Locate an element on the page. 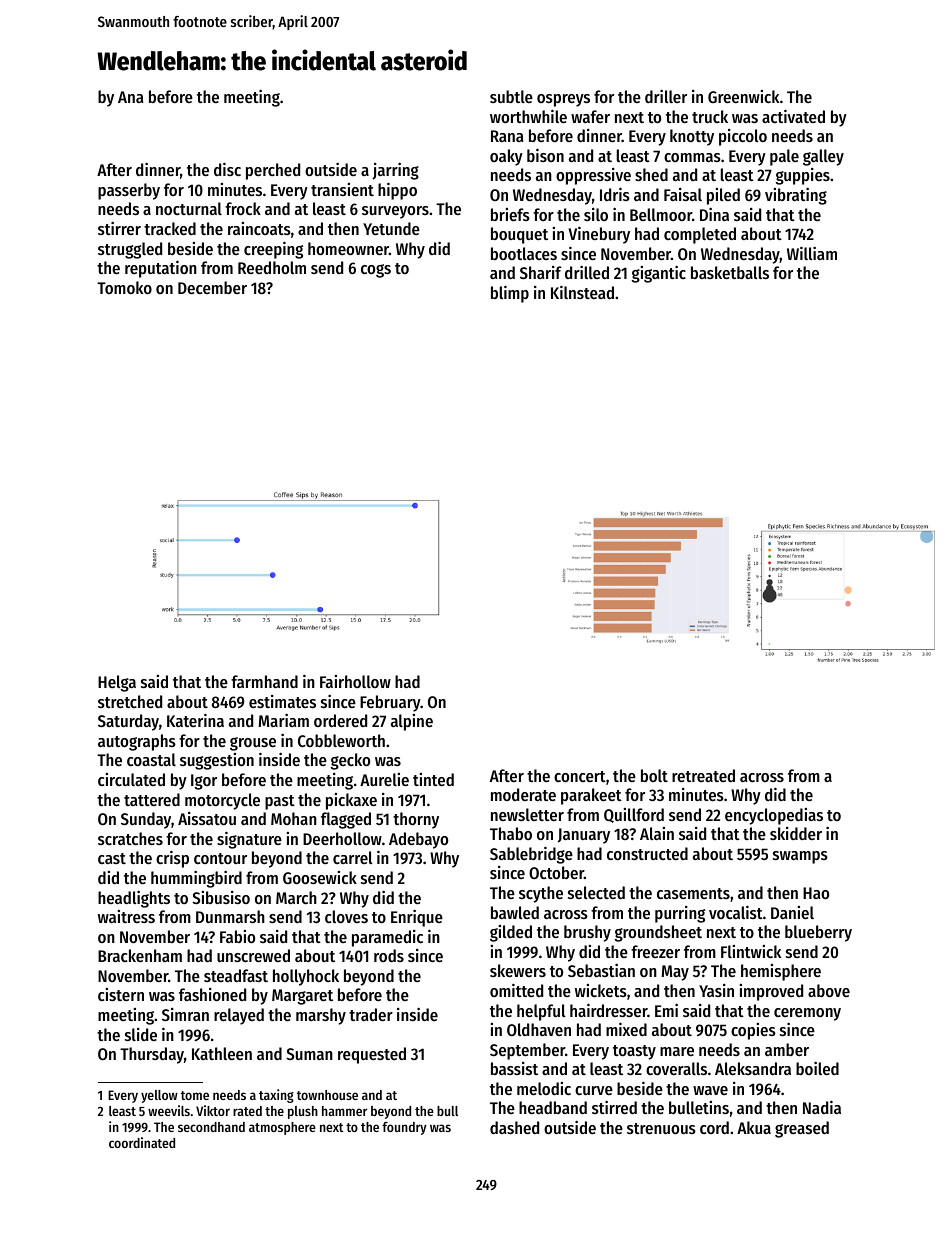 The width and height of the image is (952, 1233). ospreys is located at coordinates (563, 100).
